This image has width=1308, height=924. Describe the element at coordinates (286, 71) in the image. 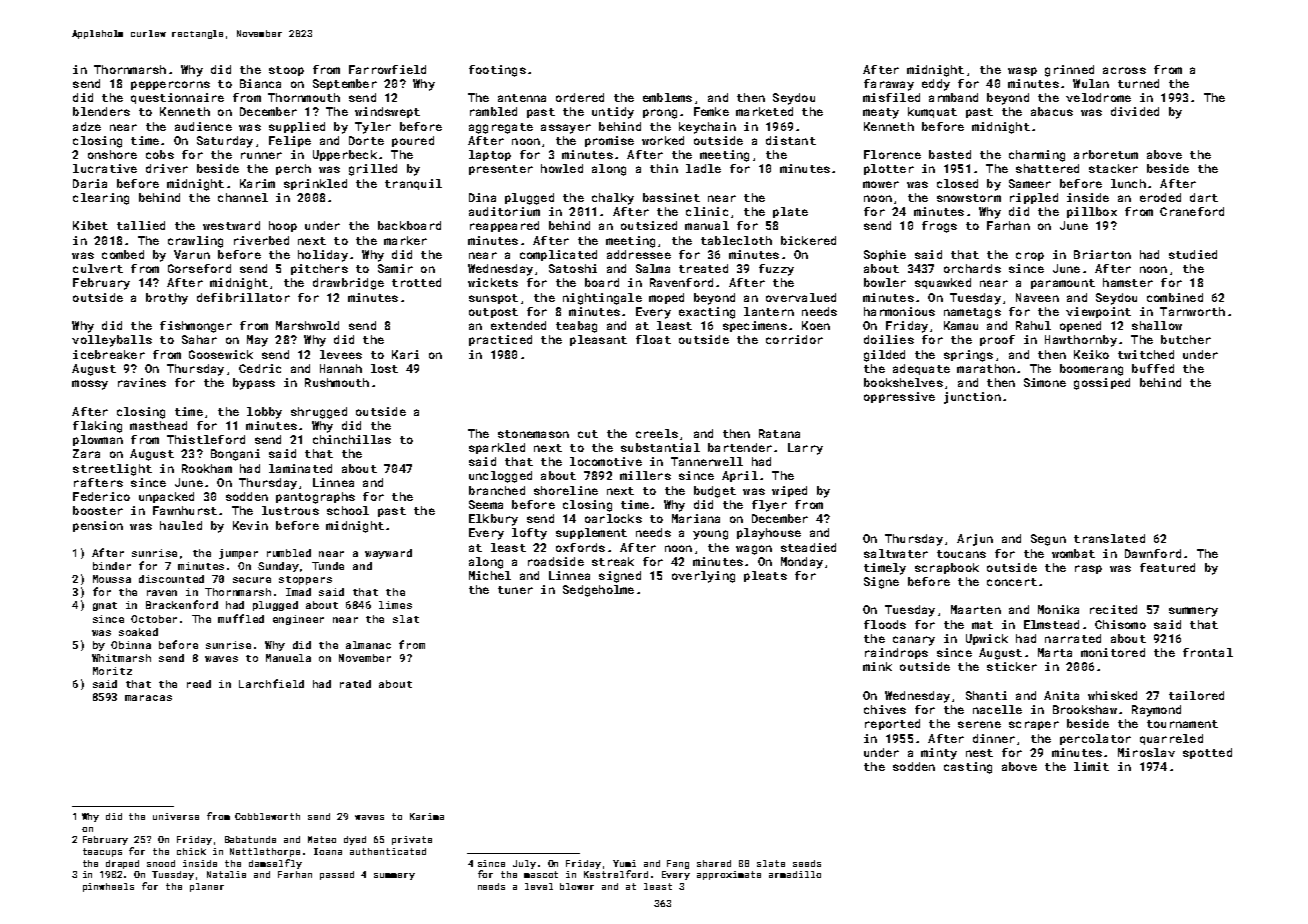

I see `stoop` at that location.
